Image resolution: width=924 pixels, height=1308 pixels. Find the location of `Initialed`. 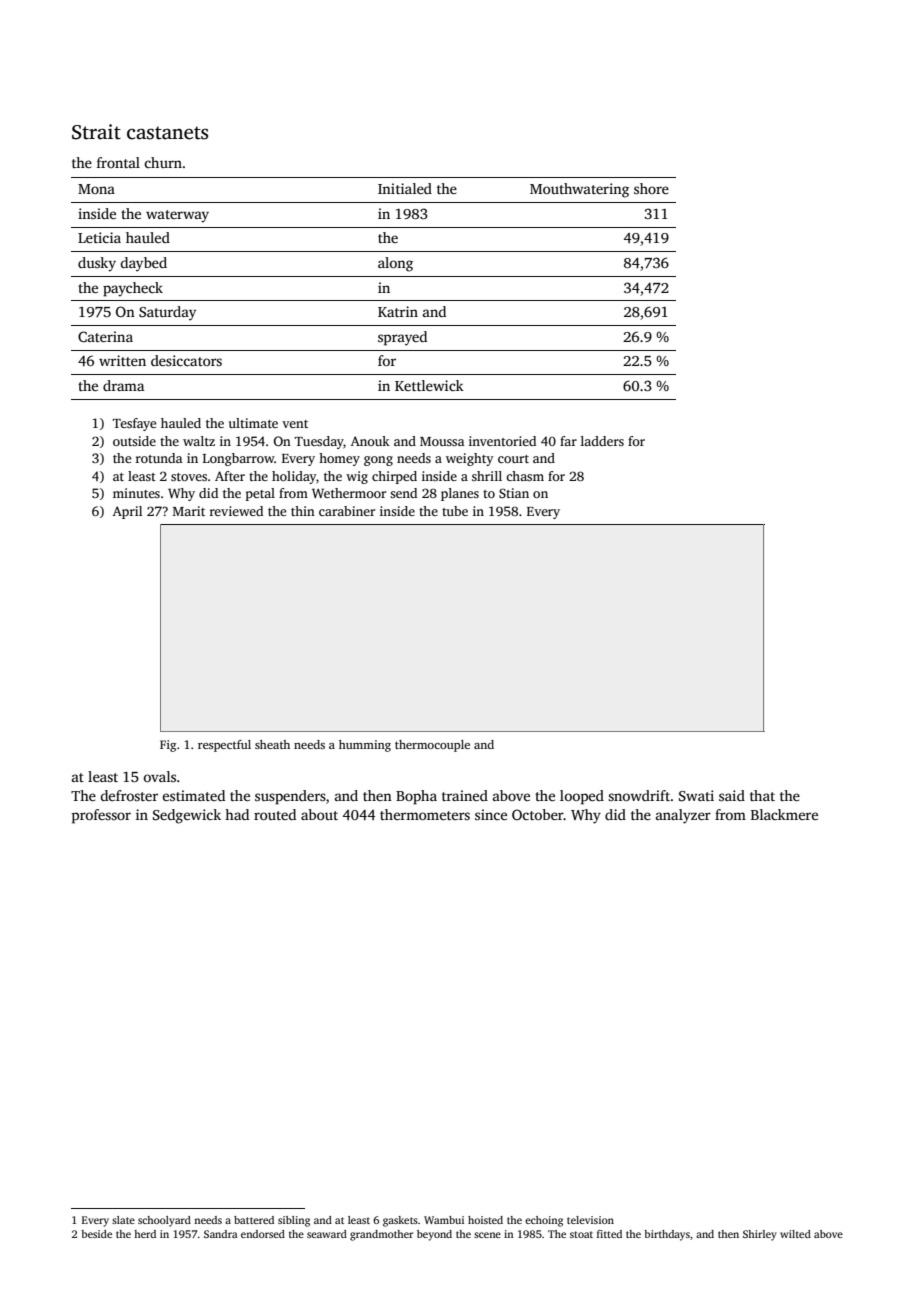

Initialed is located at coordinates (405, 188).
